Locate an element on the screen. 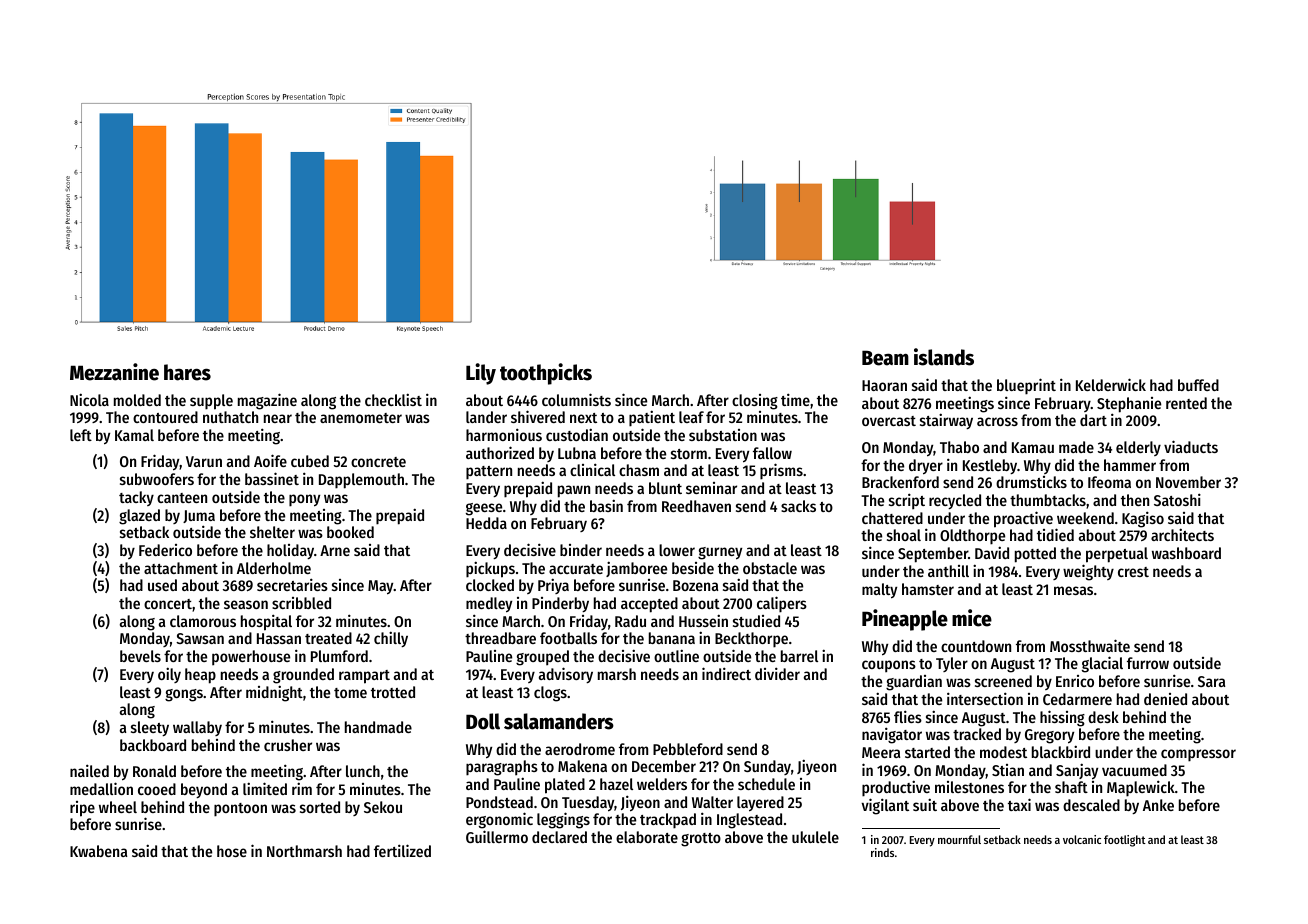  substation is located at coordinates (723, 435).
